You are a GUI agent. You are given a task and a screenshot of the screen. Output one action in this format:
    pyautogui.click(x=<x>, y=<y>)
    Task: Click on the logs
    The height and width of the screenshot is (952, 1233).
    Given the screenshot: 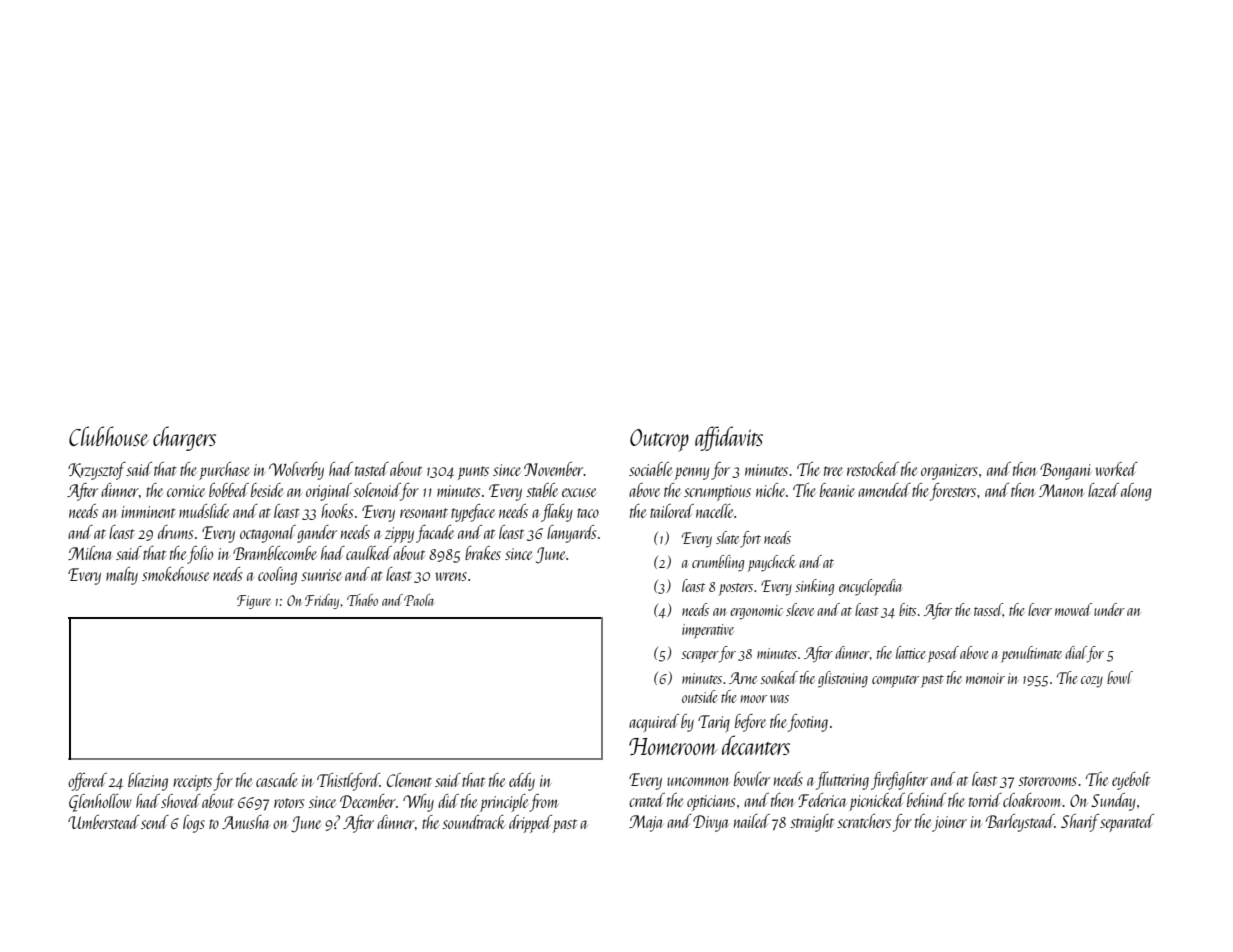 What is the action you would take?
    pyautogui.click(x=194, y=824)
